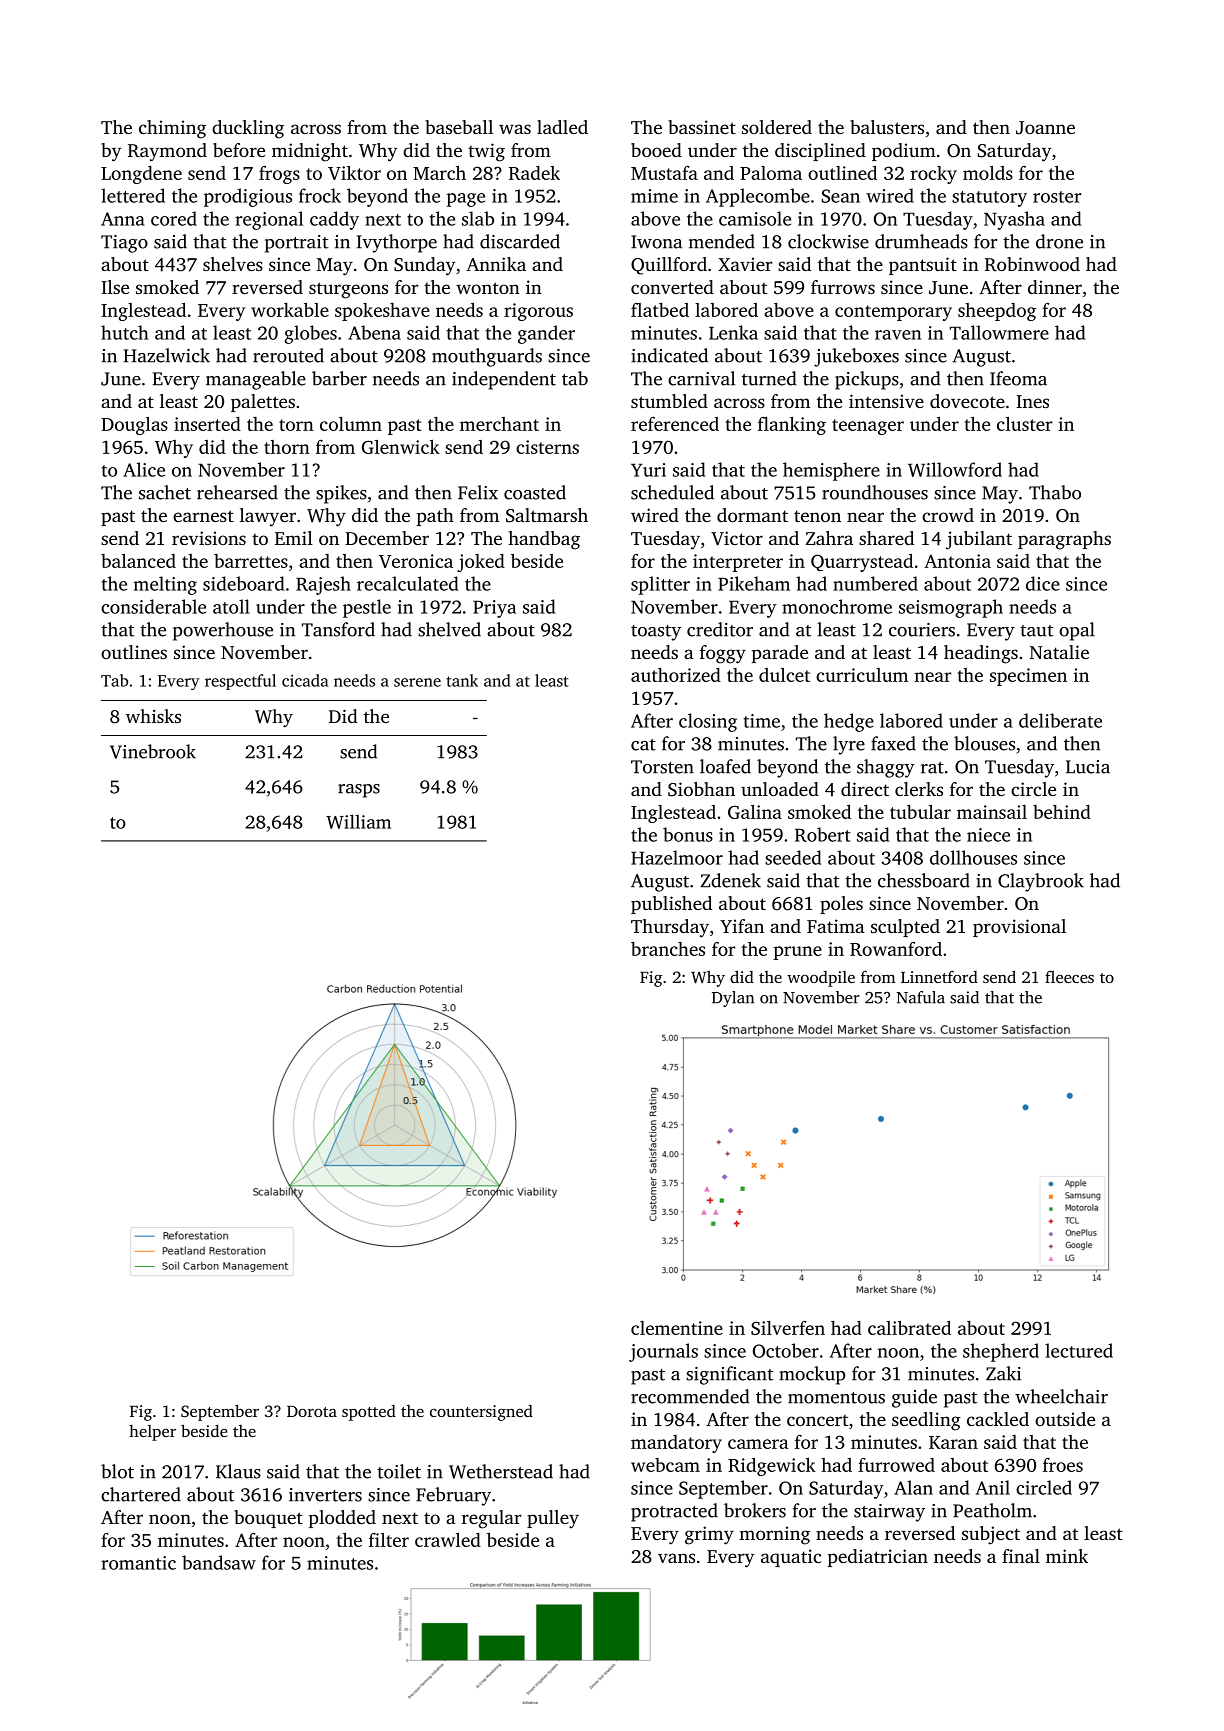 Image resolution: width=1224 pixels, height=1731 pixels. What do you see at coordinates (448, 1540) in the document?
I see `crawled` at bounding box center [448, 1540].
